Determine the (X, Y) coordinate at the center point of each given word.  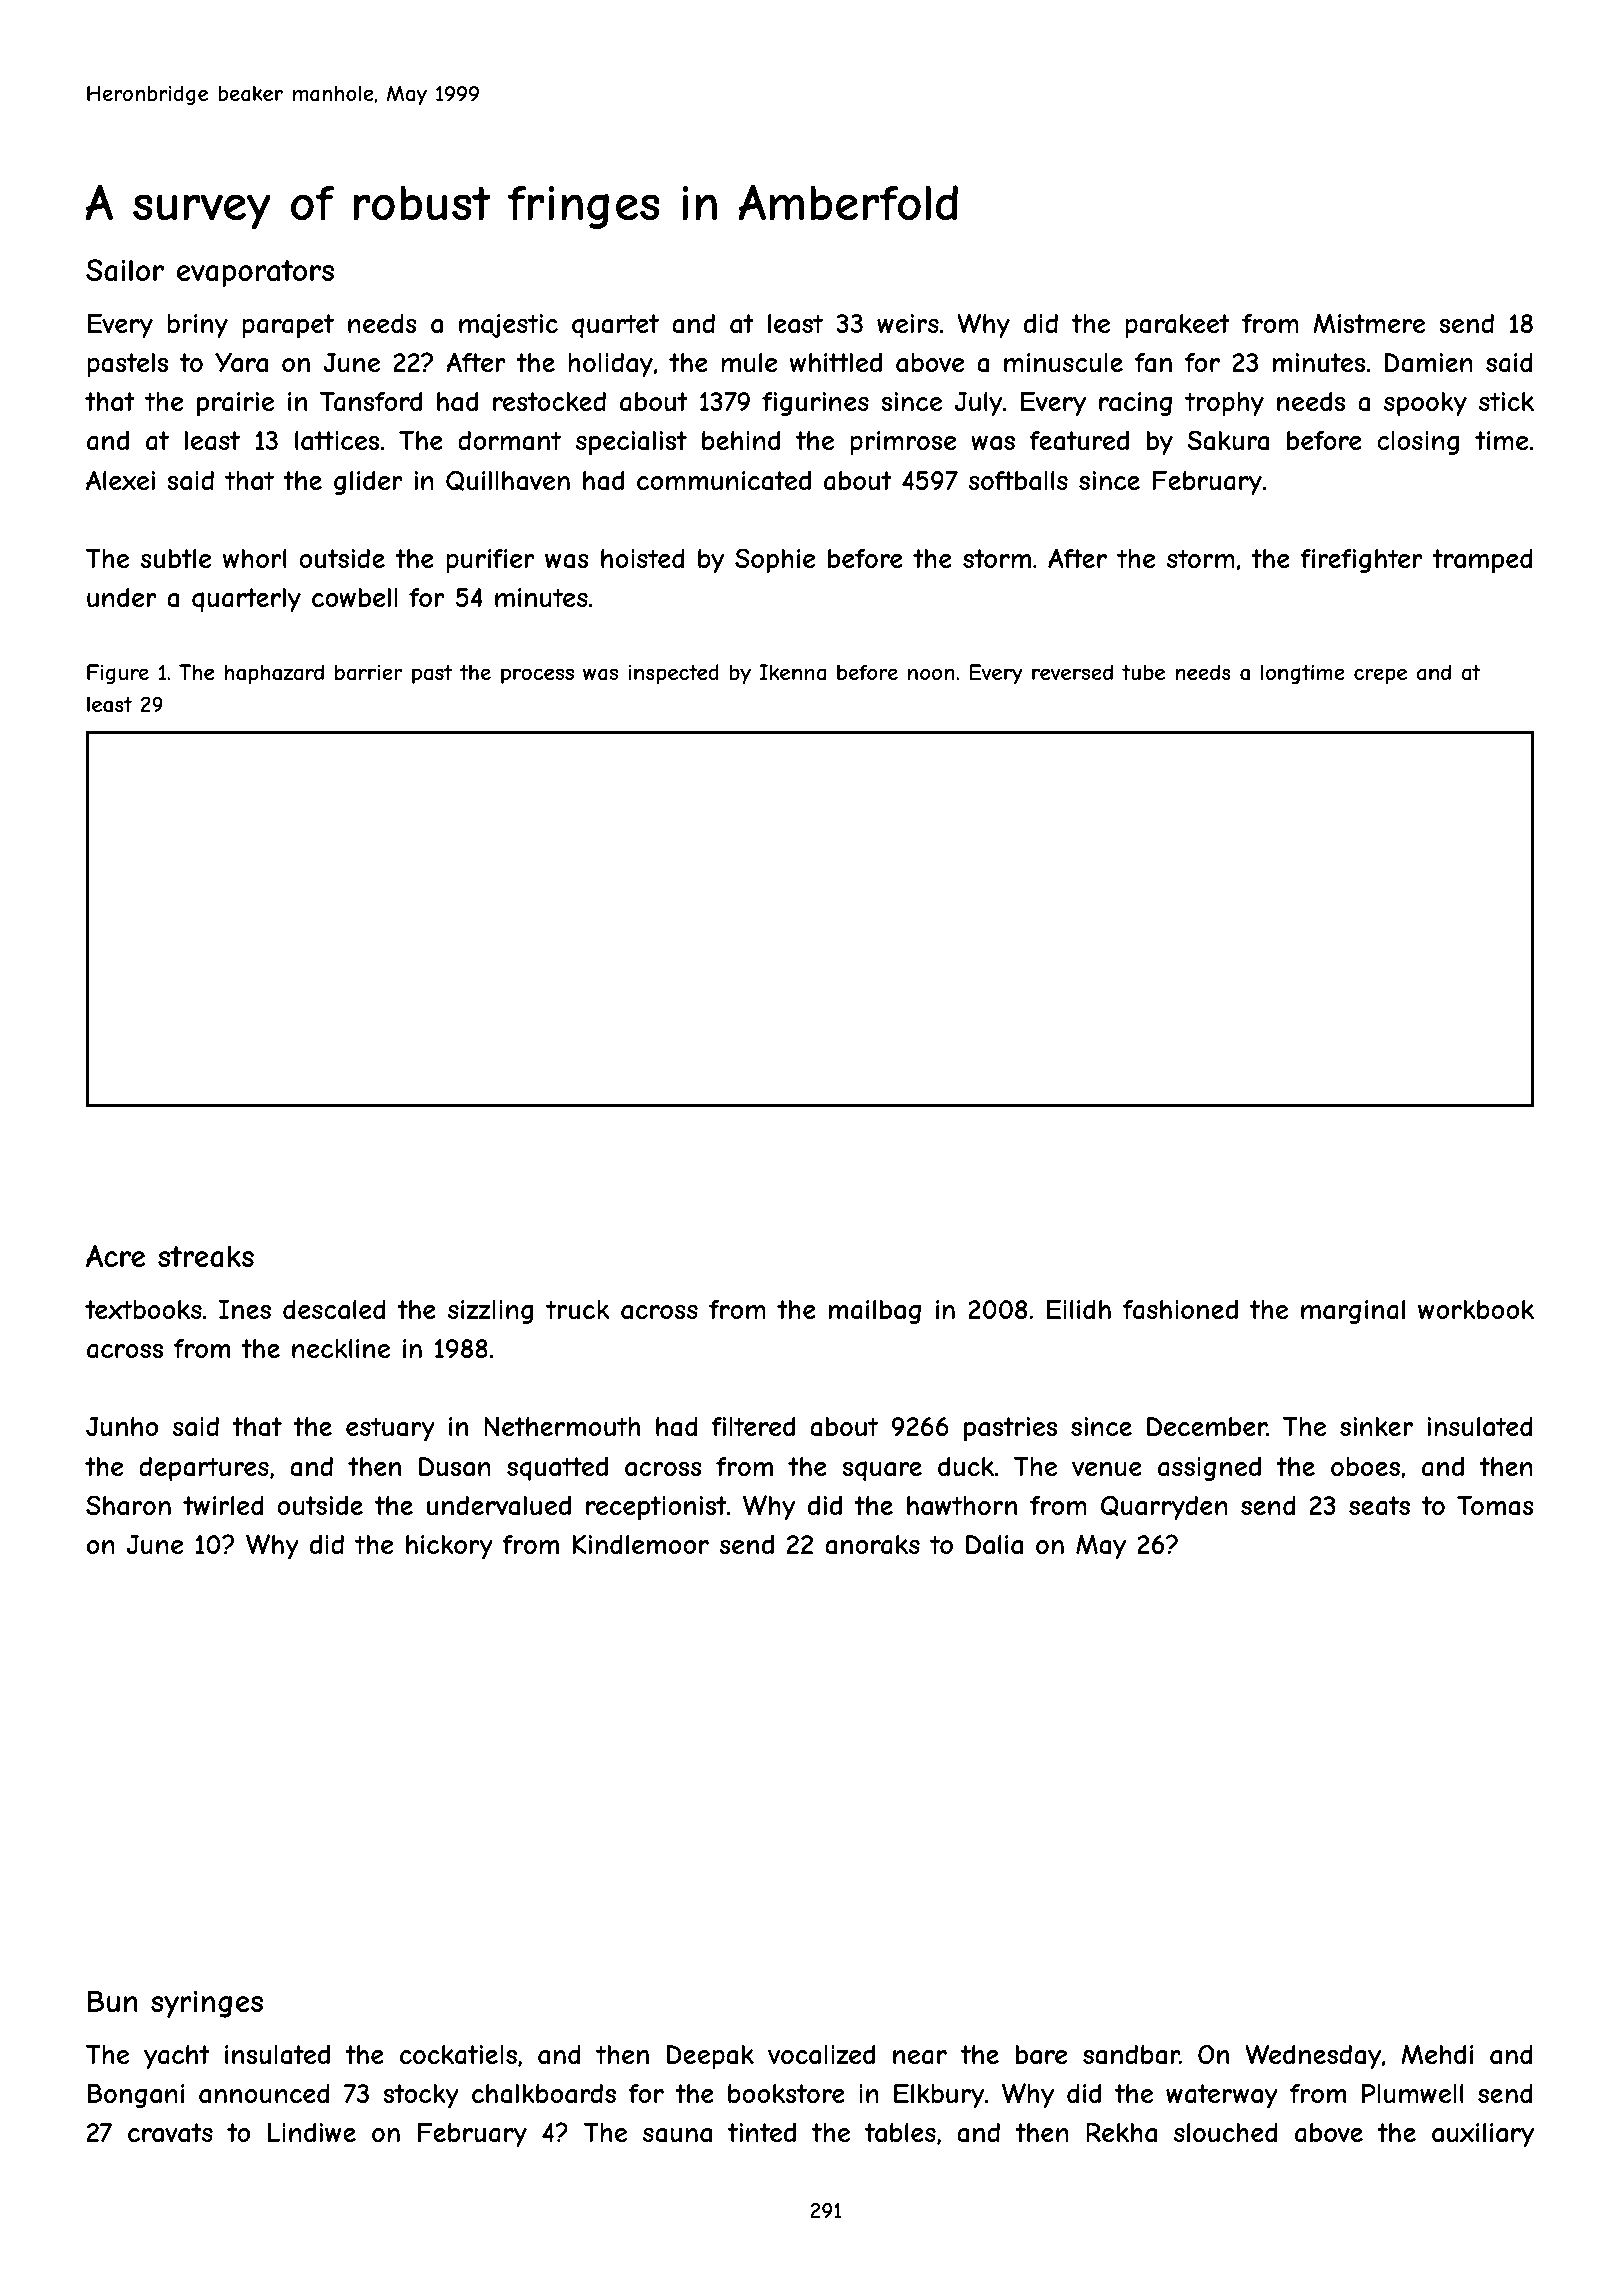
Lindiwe (312, 2132)
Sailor (125, 270)
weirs (908, 323)
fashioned (1180, 1310)
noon (931, 674)
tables (900, 2133)
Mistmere (1369, 323)
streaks (206, 1256)
